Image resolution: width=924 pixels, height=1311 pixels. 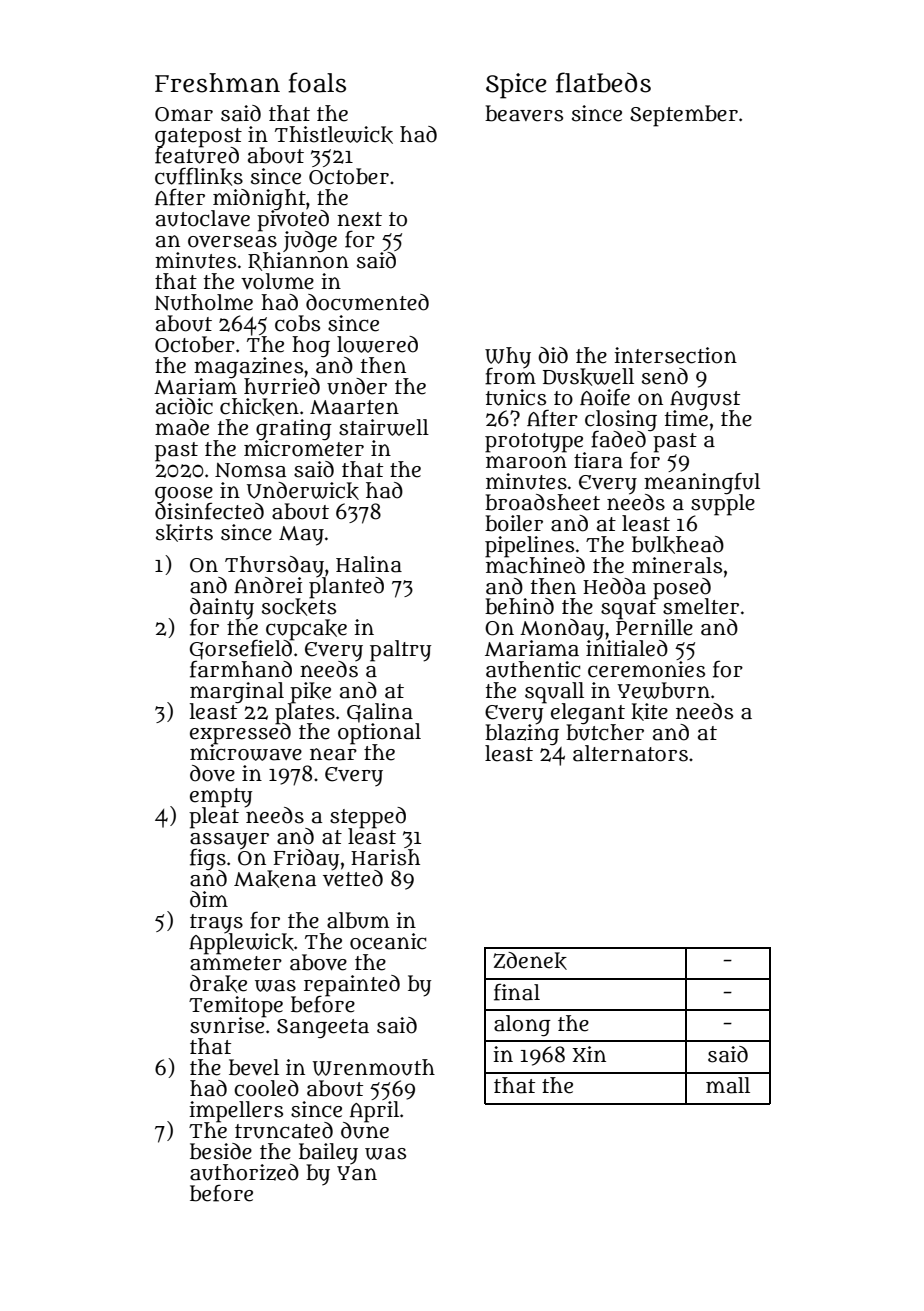 What do you see at coordinates (184, 406) in the screenshot?
I see `acidic` at bounding box center [184, 406].
